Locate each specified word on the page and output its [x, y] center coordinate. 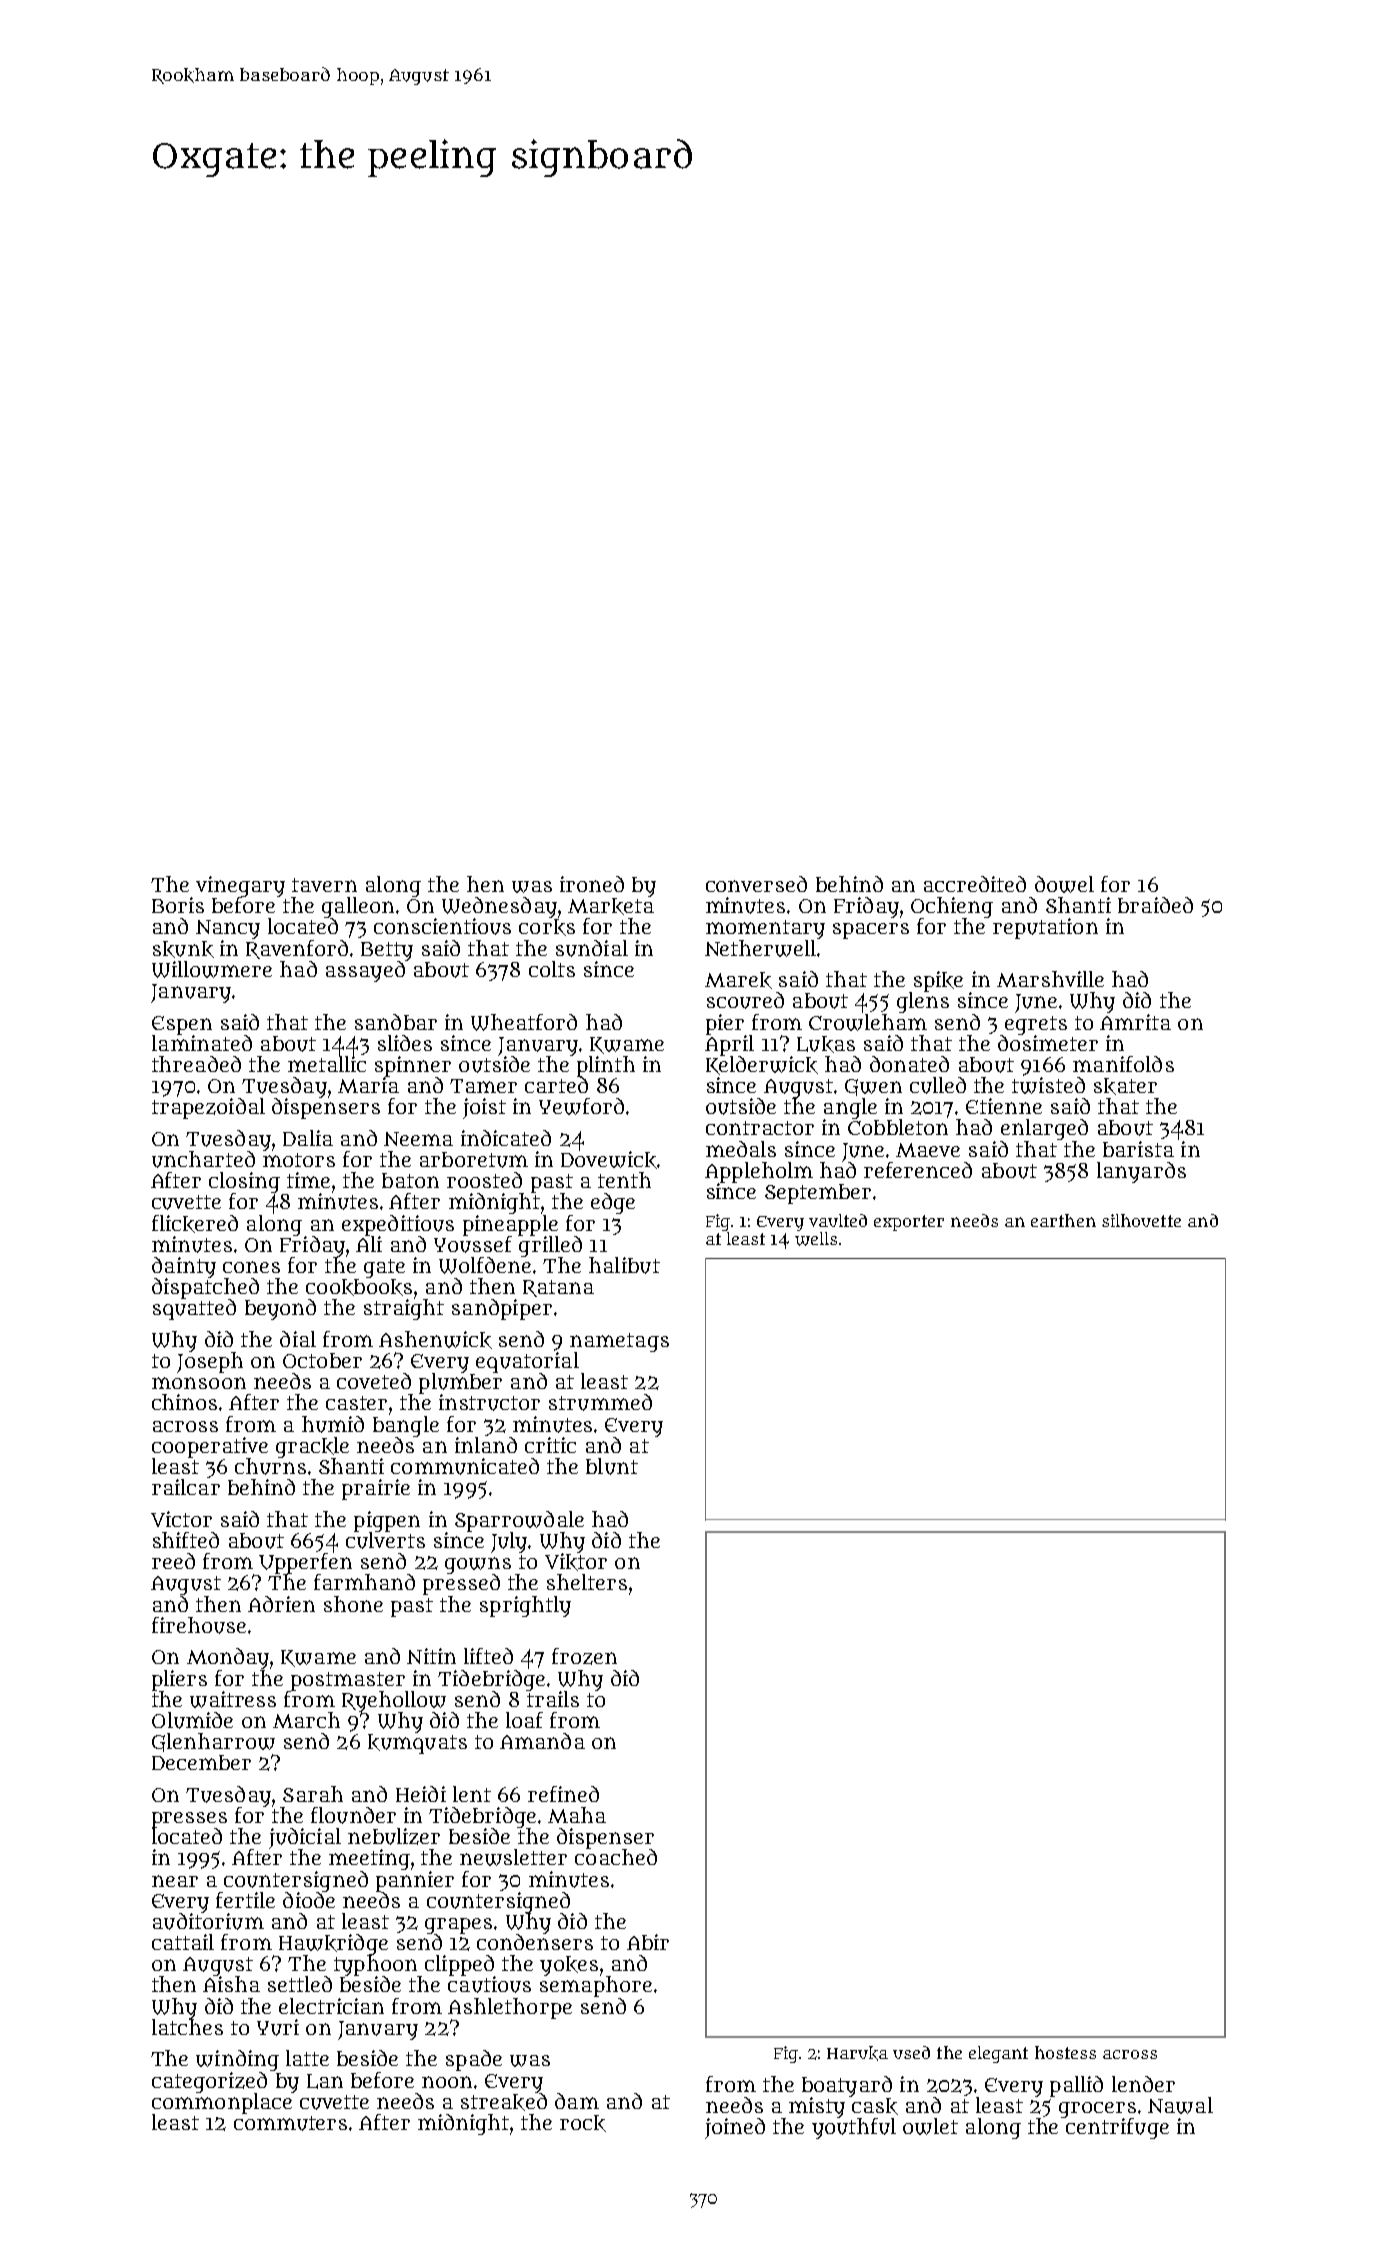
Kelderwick [762, 1065]
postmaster [348, 1681]
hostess [1065, 2052]
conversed [756, 884]
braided [1155, 905]
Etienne [1004, 1106]
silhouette [1141, 1220]
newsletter [513, 1857]
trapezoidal [208, 1108]
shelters [587, 1582]
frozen [584, 1656]
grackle [312, 1447]
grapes [458, 1926]
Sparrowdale [519, 1521]
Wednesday [499, 907]
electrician [331, 2006]
